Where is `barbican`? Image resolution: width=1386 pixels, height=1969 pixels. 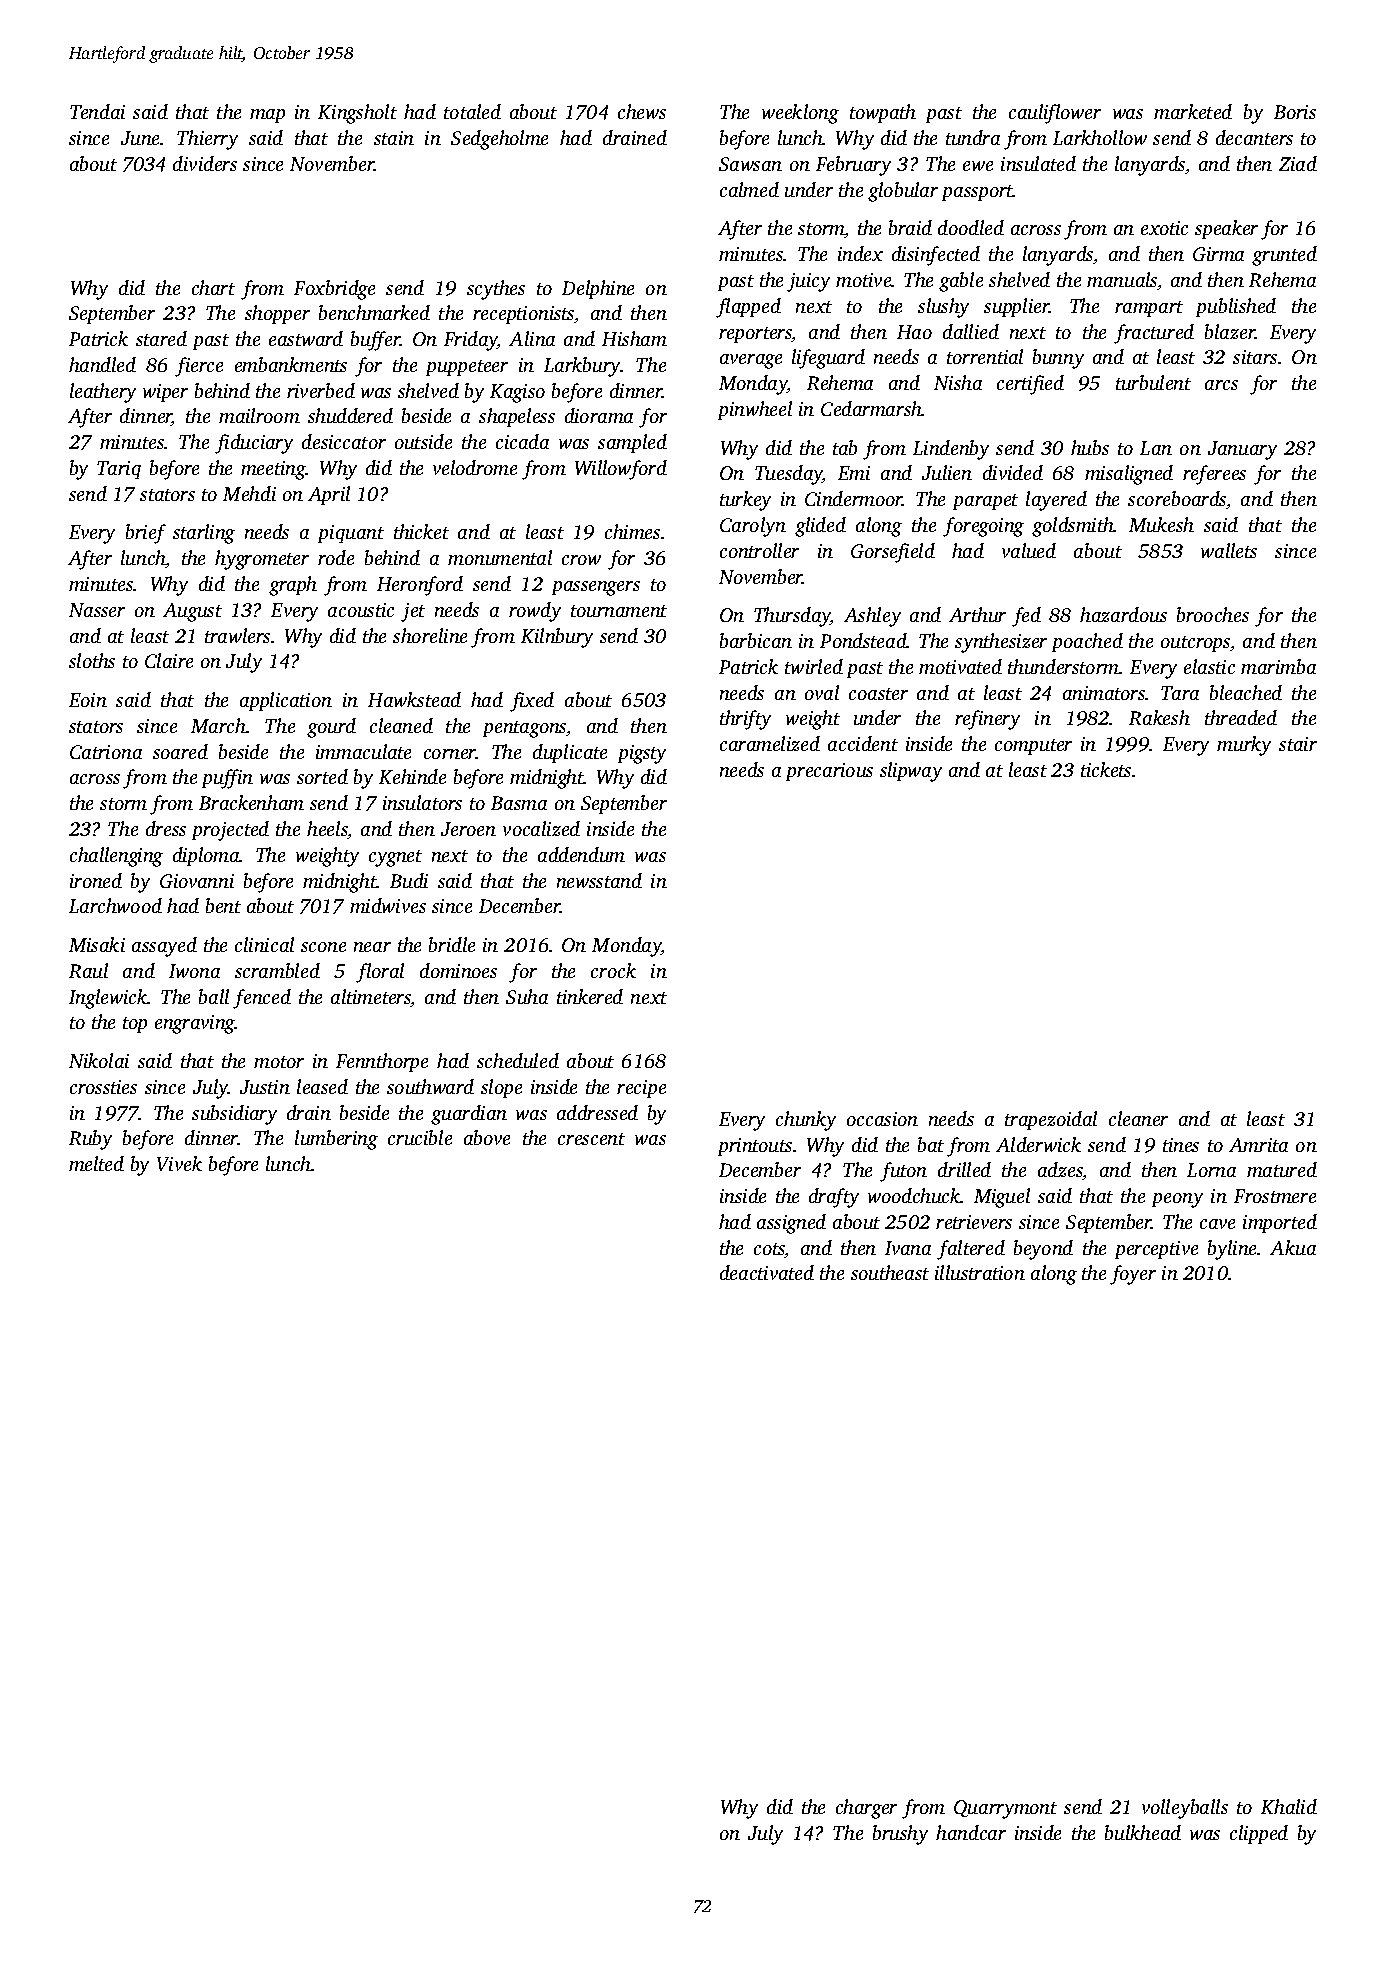
barbican is located at coordinates (756, 640).
